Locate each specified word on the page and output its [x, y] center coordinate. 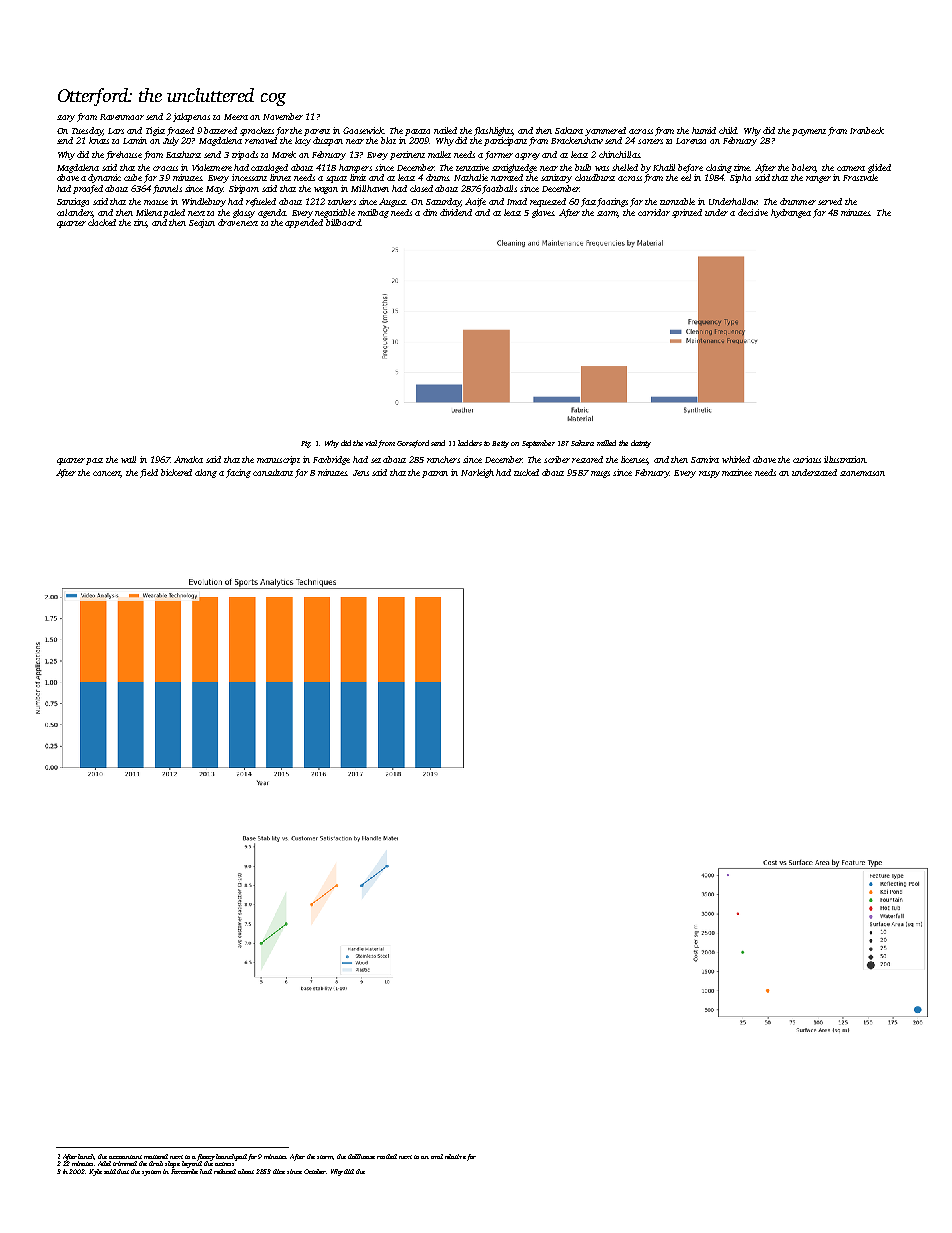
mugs [600, 474]
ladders [470, 443]
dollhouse [361, 1156]
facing [238, 473]
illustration [845, 459]
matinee [737, 472]
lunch [87, 1157]
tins [140, 223]
